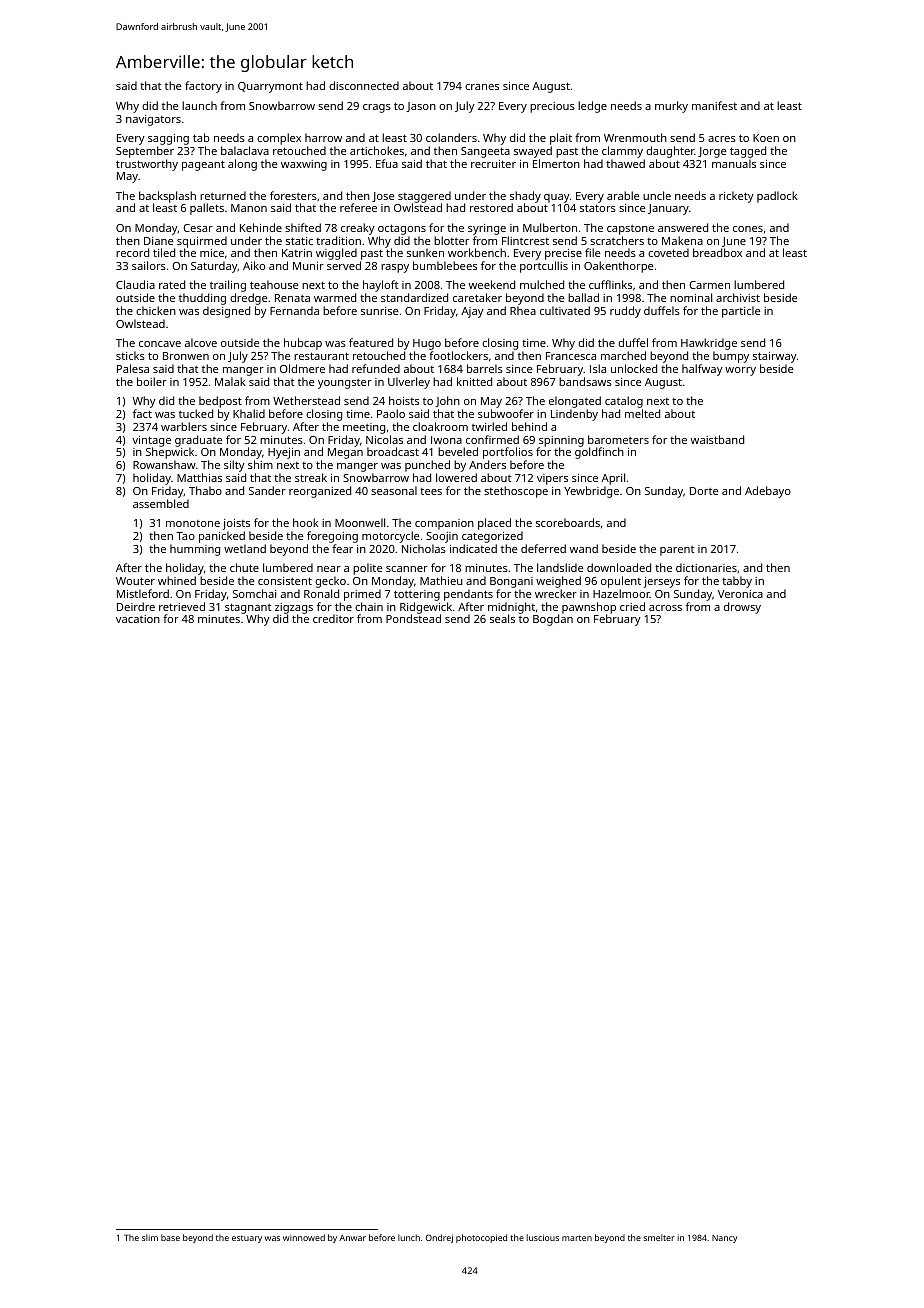  Describe the element at coordinates (550, 227) in the document. I see `Mulberton` at that location.
